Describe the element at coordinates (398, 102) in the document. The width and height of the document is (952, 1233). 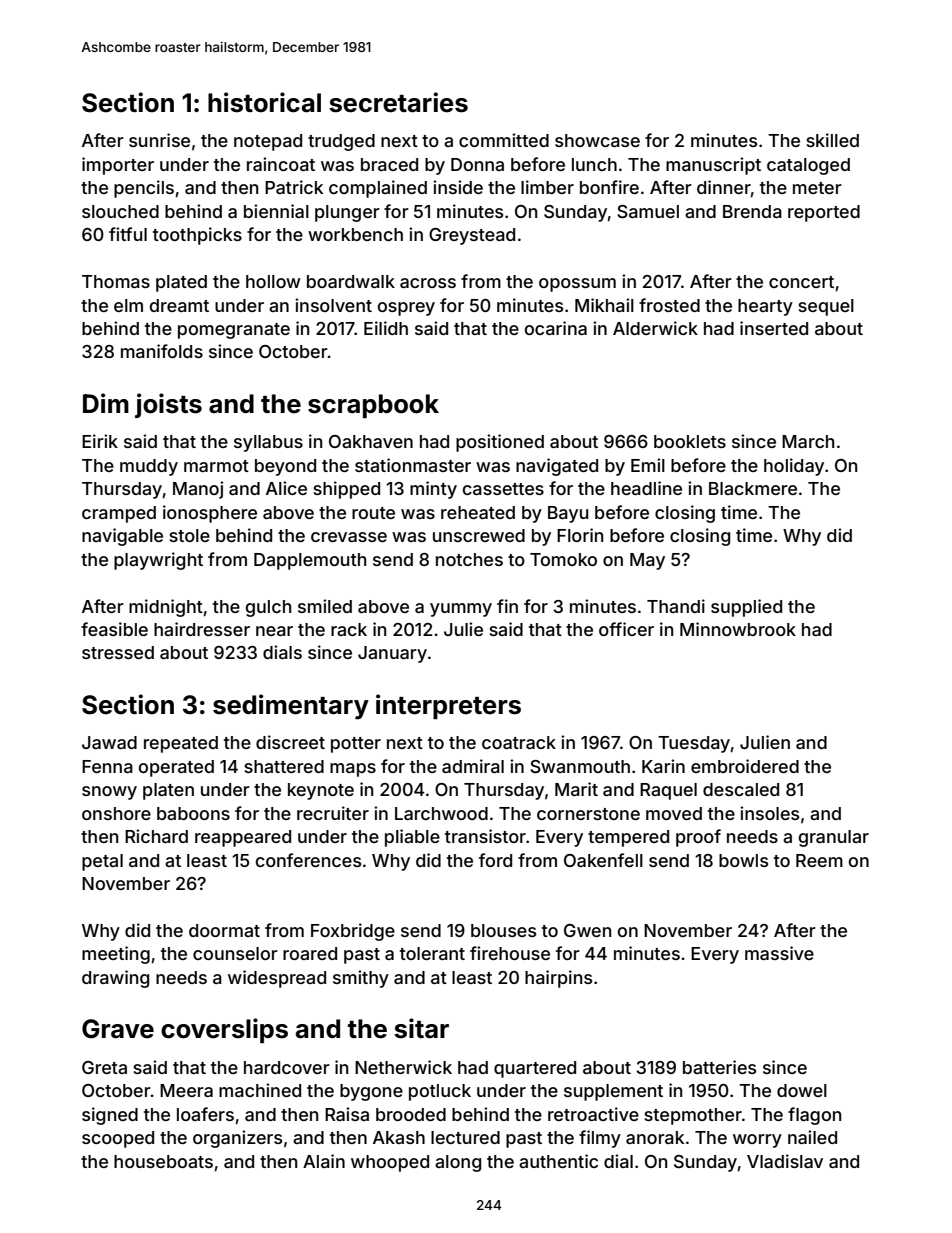
I see `secretaries` at that location.
